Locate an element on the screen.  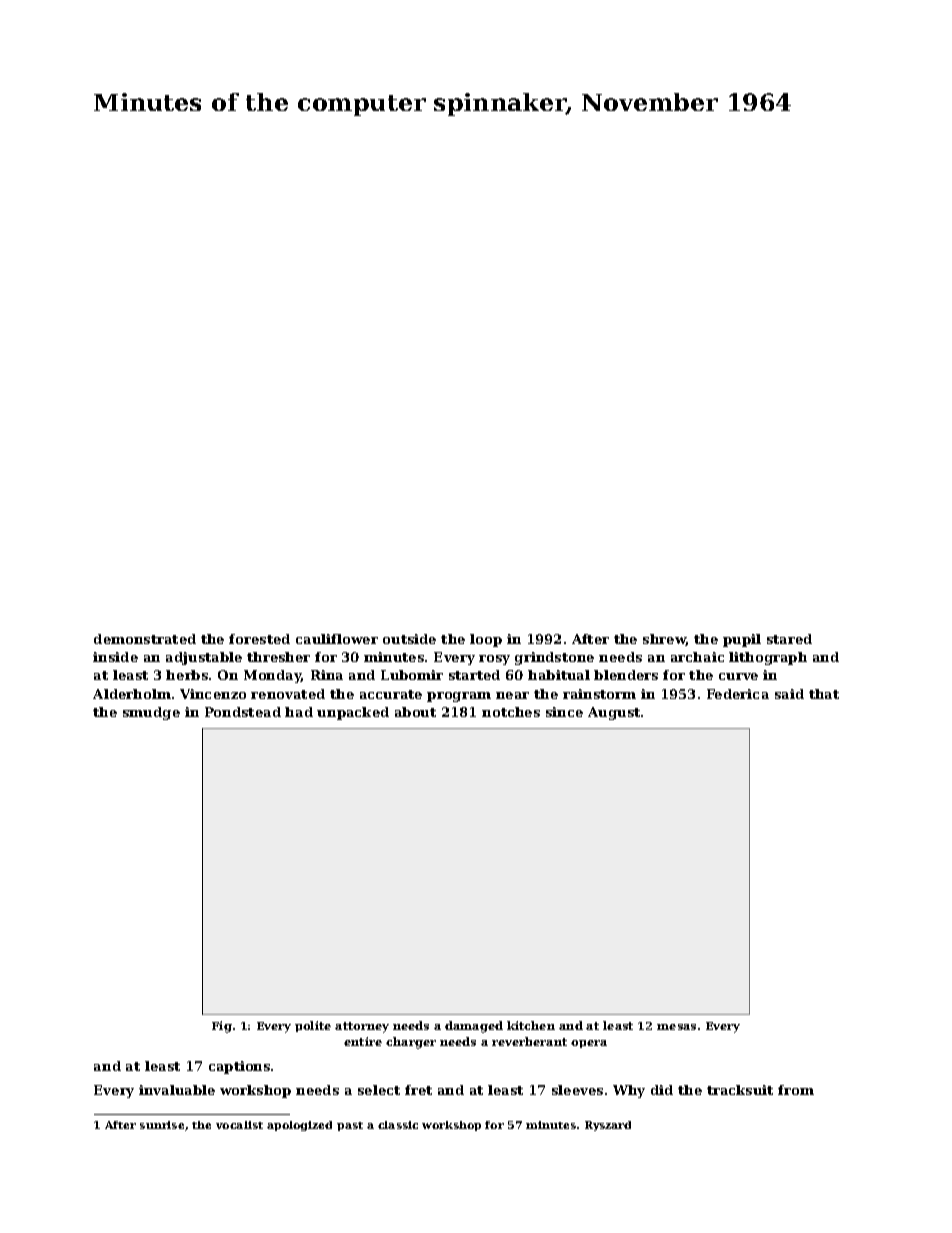
unpacked is located at coordinates (353, 713).
